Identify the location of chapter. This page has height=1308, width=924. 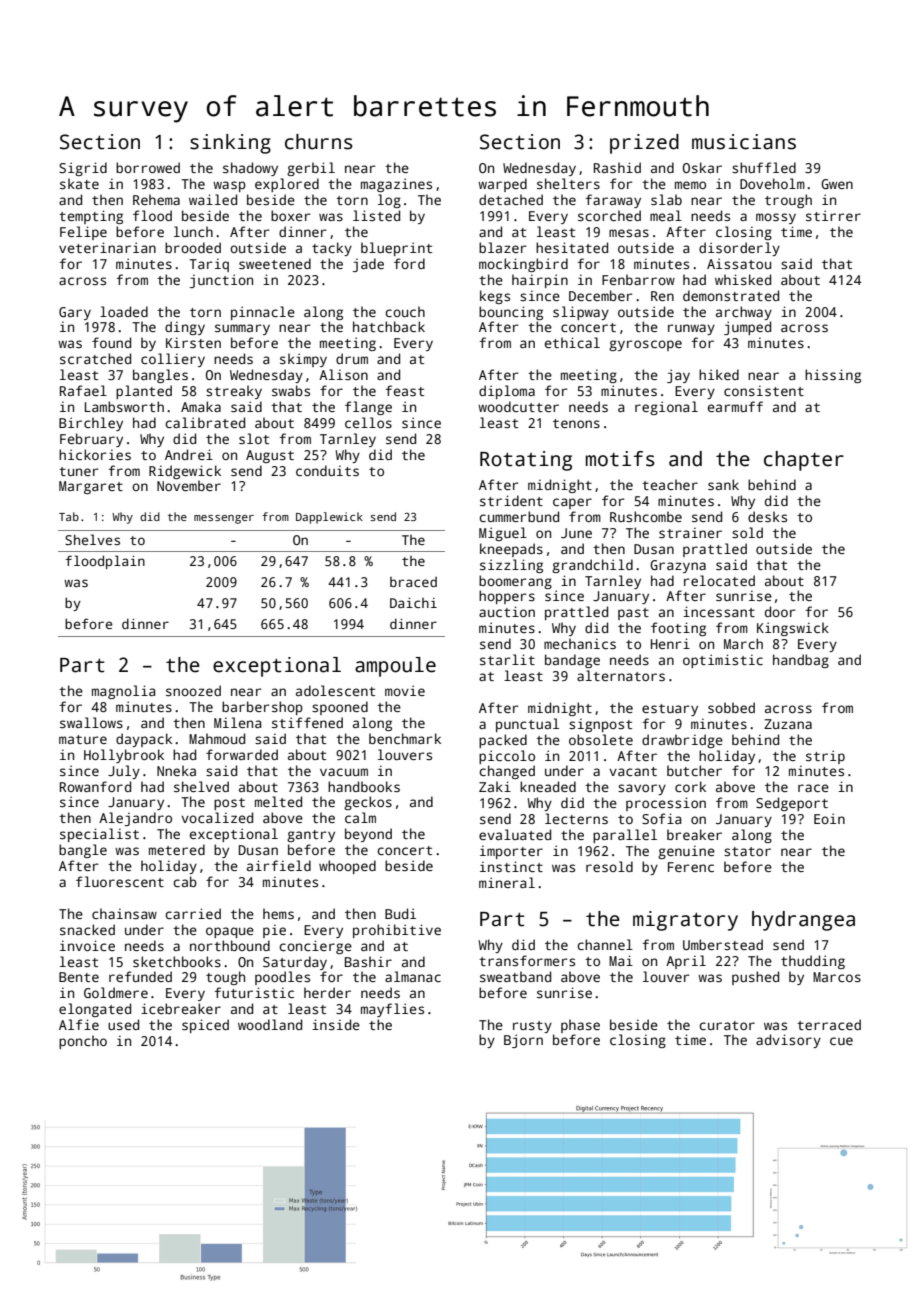
(804, 461).
